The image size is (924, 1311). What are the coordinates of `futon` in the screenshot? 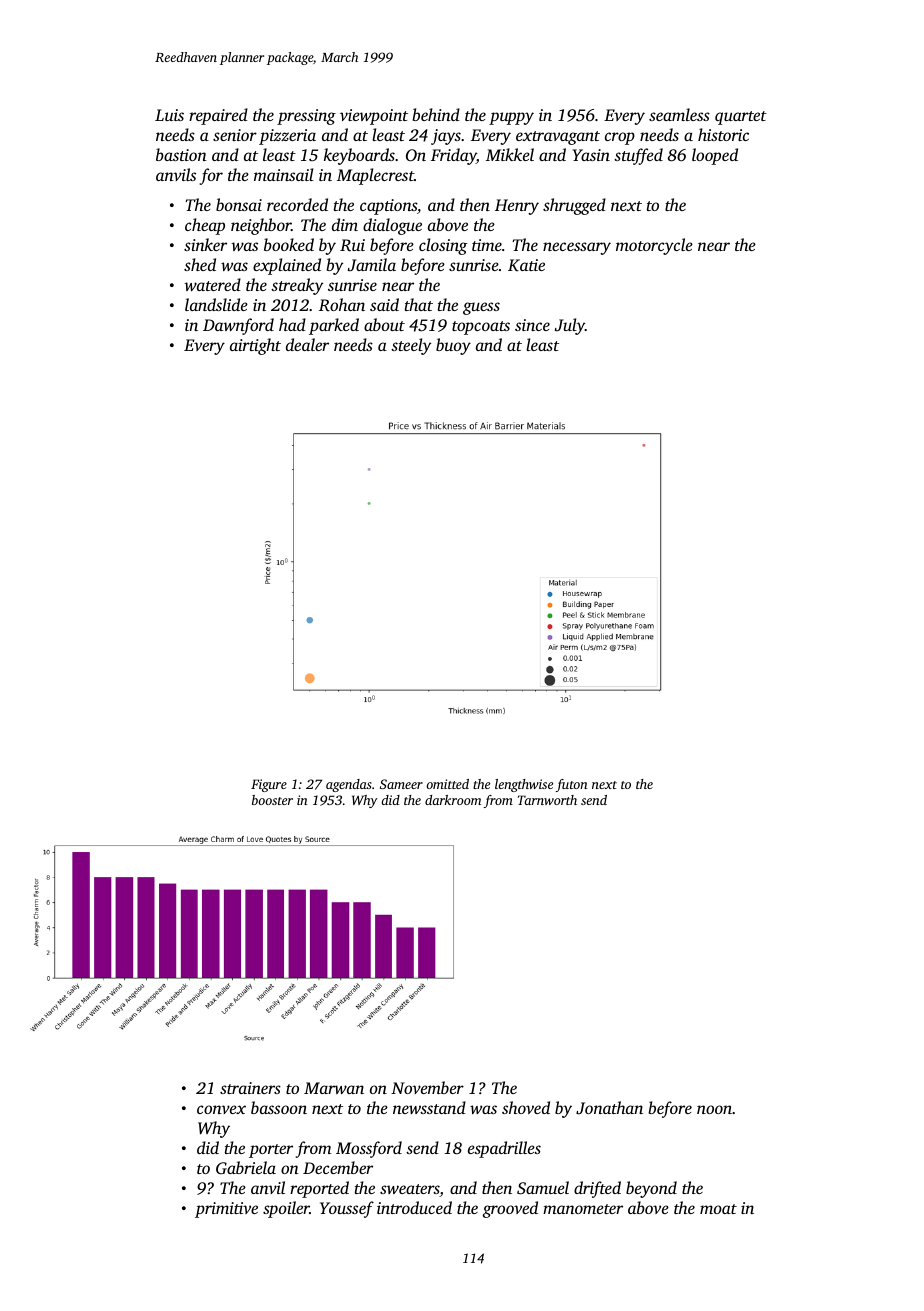 It's located at (572, 785).
